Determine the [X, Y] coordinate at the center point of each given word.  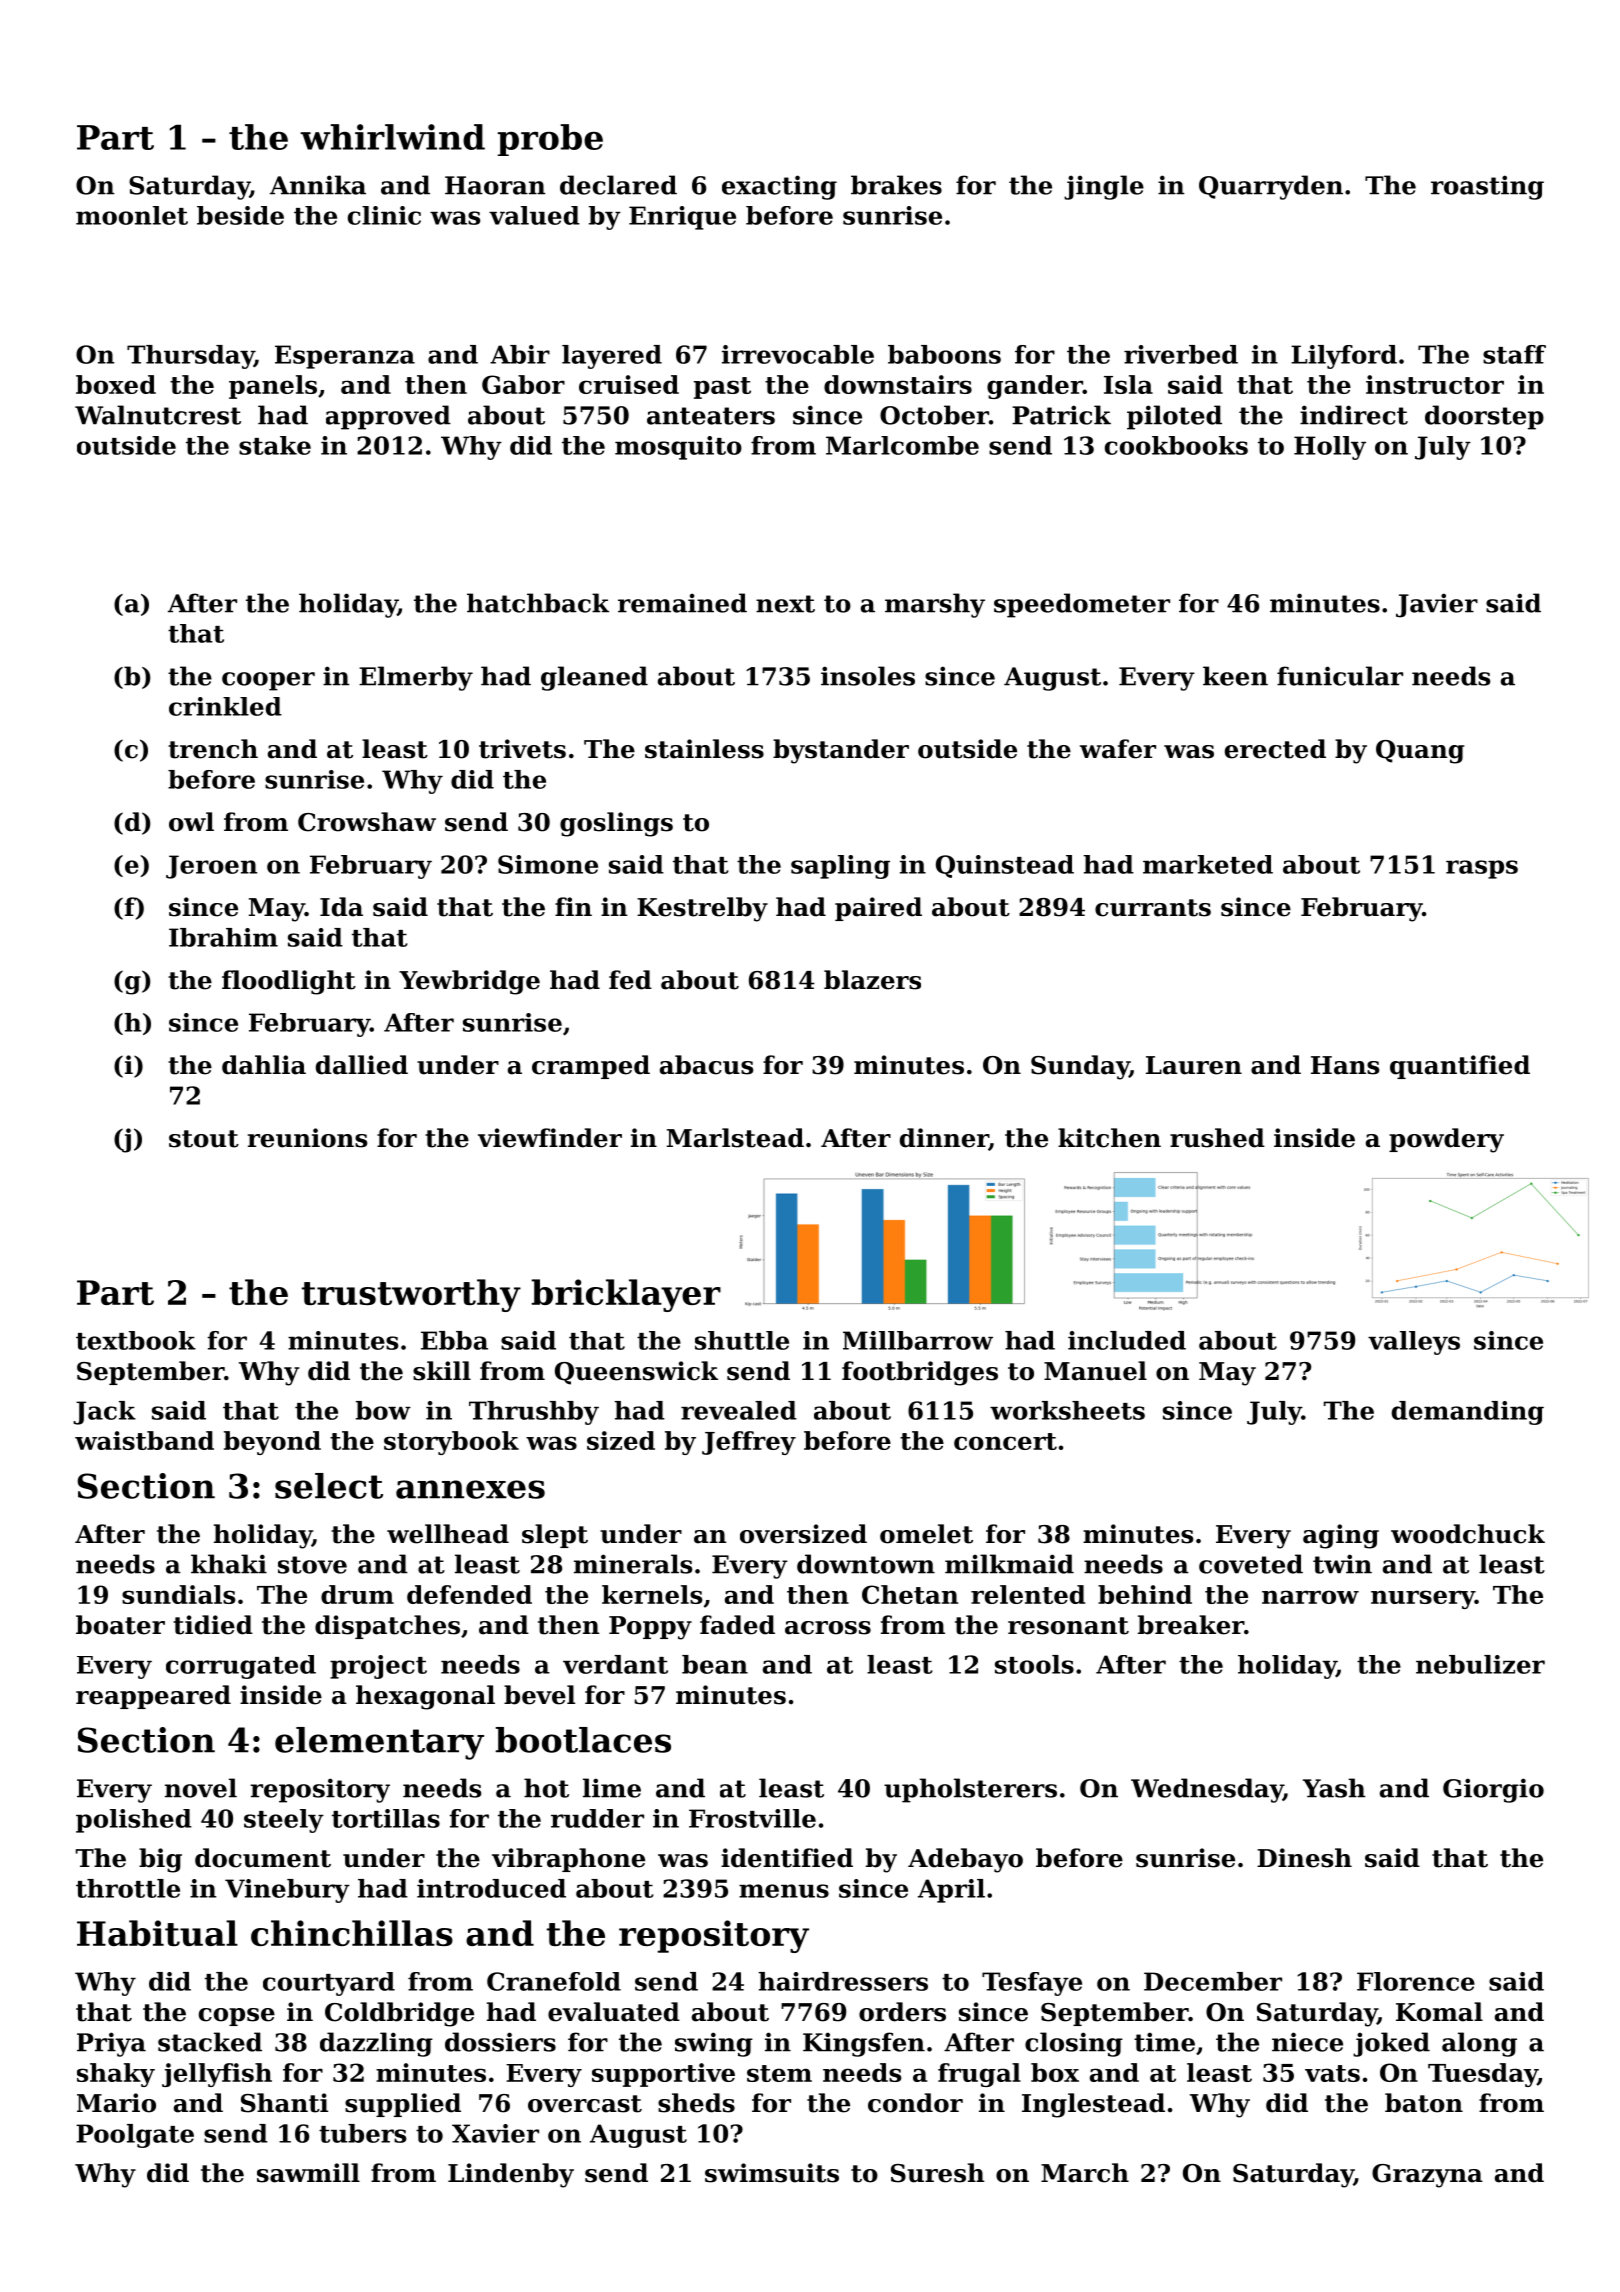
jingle [1104, 187]
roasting [1487, 187]
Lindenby [511, 2175]
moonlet [132, 215]
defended [469, 1594]
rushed [1217, 1138]
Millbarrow [918, 1340]
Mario [116, 2103]
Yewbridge [469, 982]
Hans [1345, 1065]
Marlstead [735, 1138]
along [1479, 2044]
